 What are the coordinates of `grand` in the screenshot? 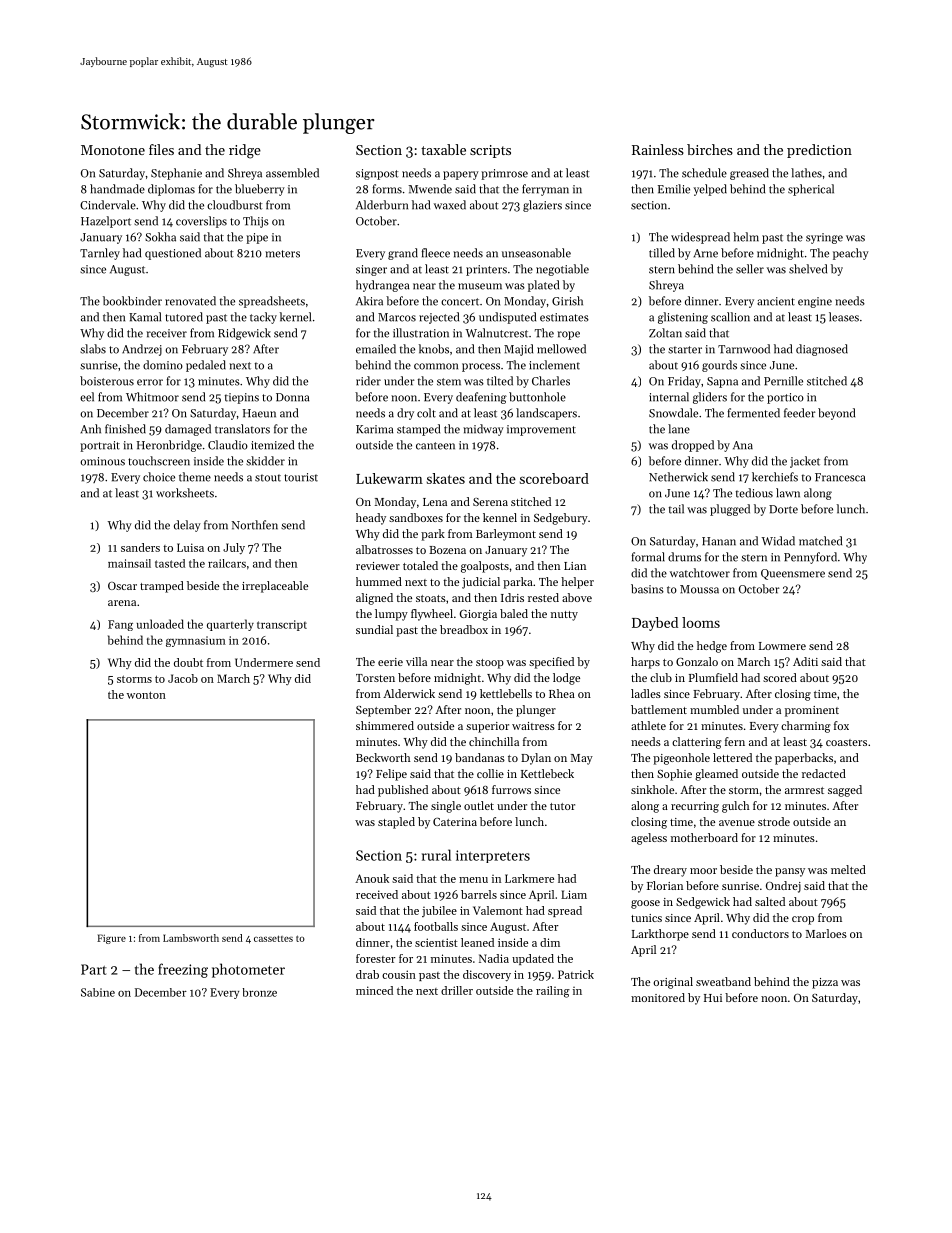 It's located at (403, 254).
